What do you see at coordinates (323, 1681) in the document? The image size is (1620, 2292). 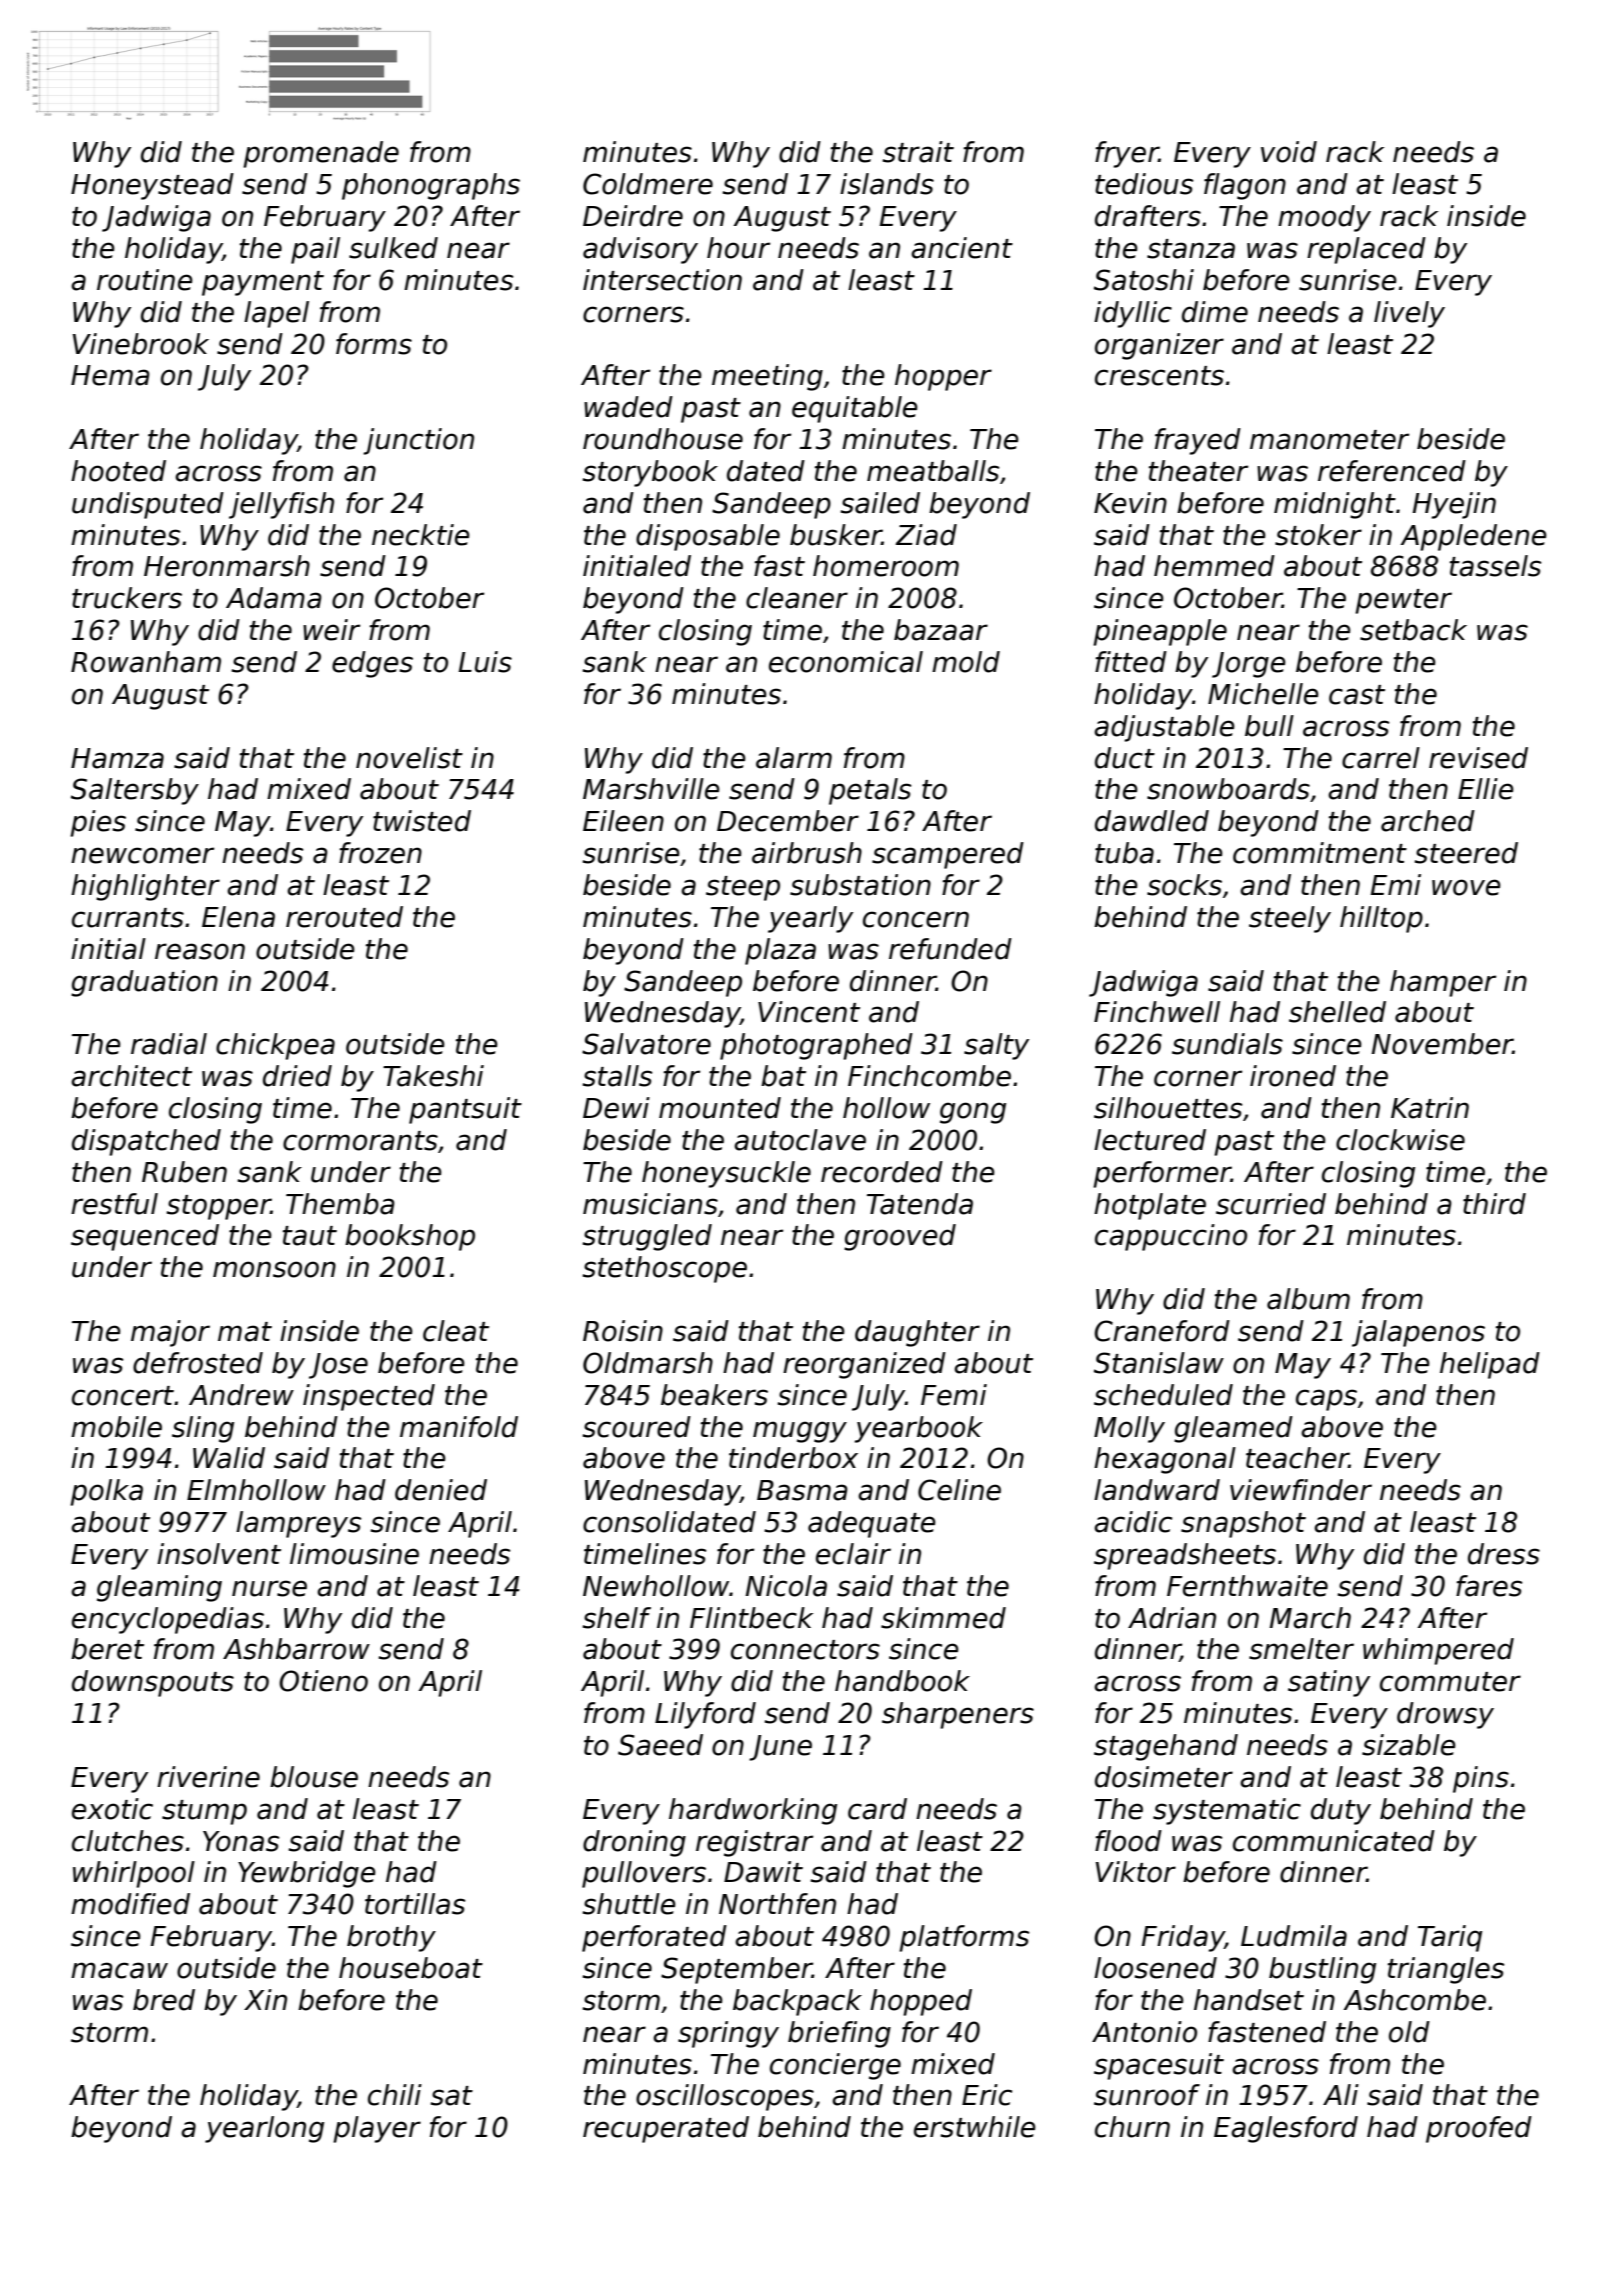 I see `Otieno` at bounding box center [323, 1681].
